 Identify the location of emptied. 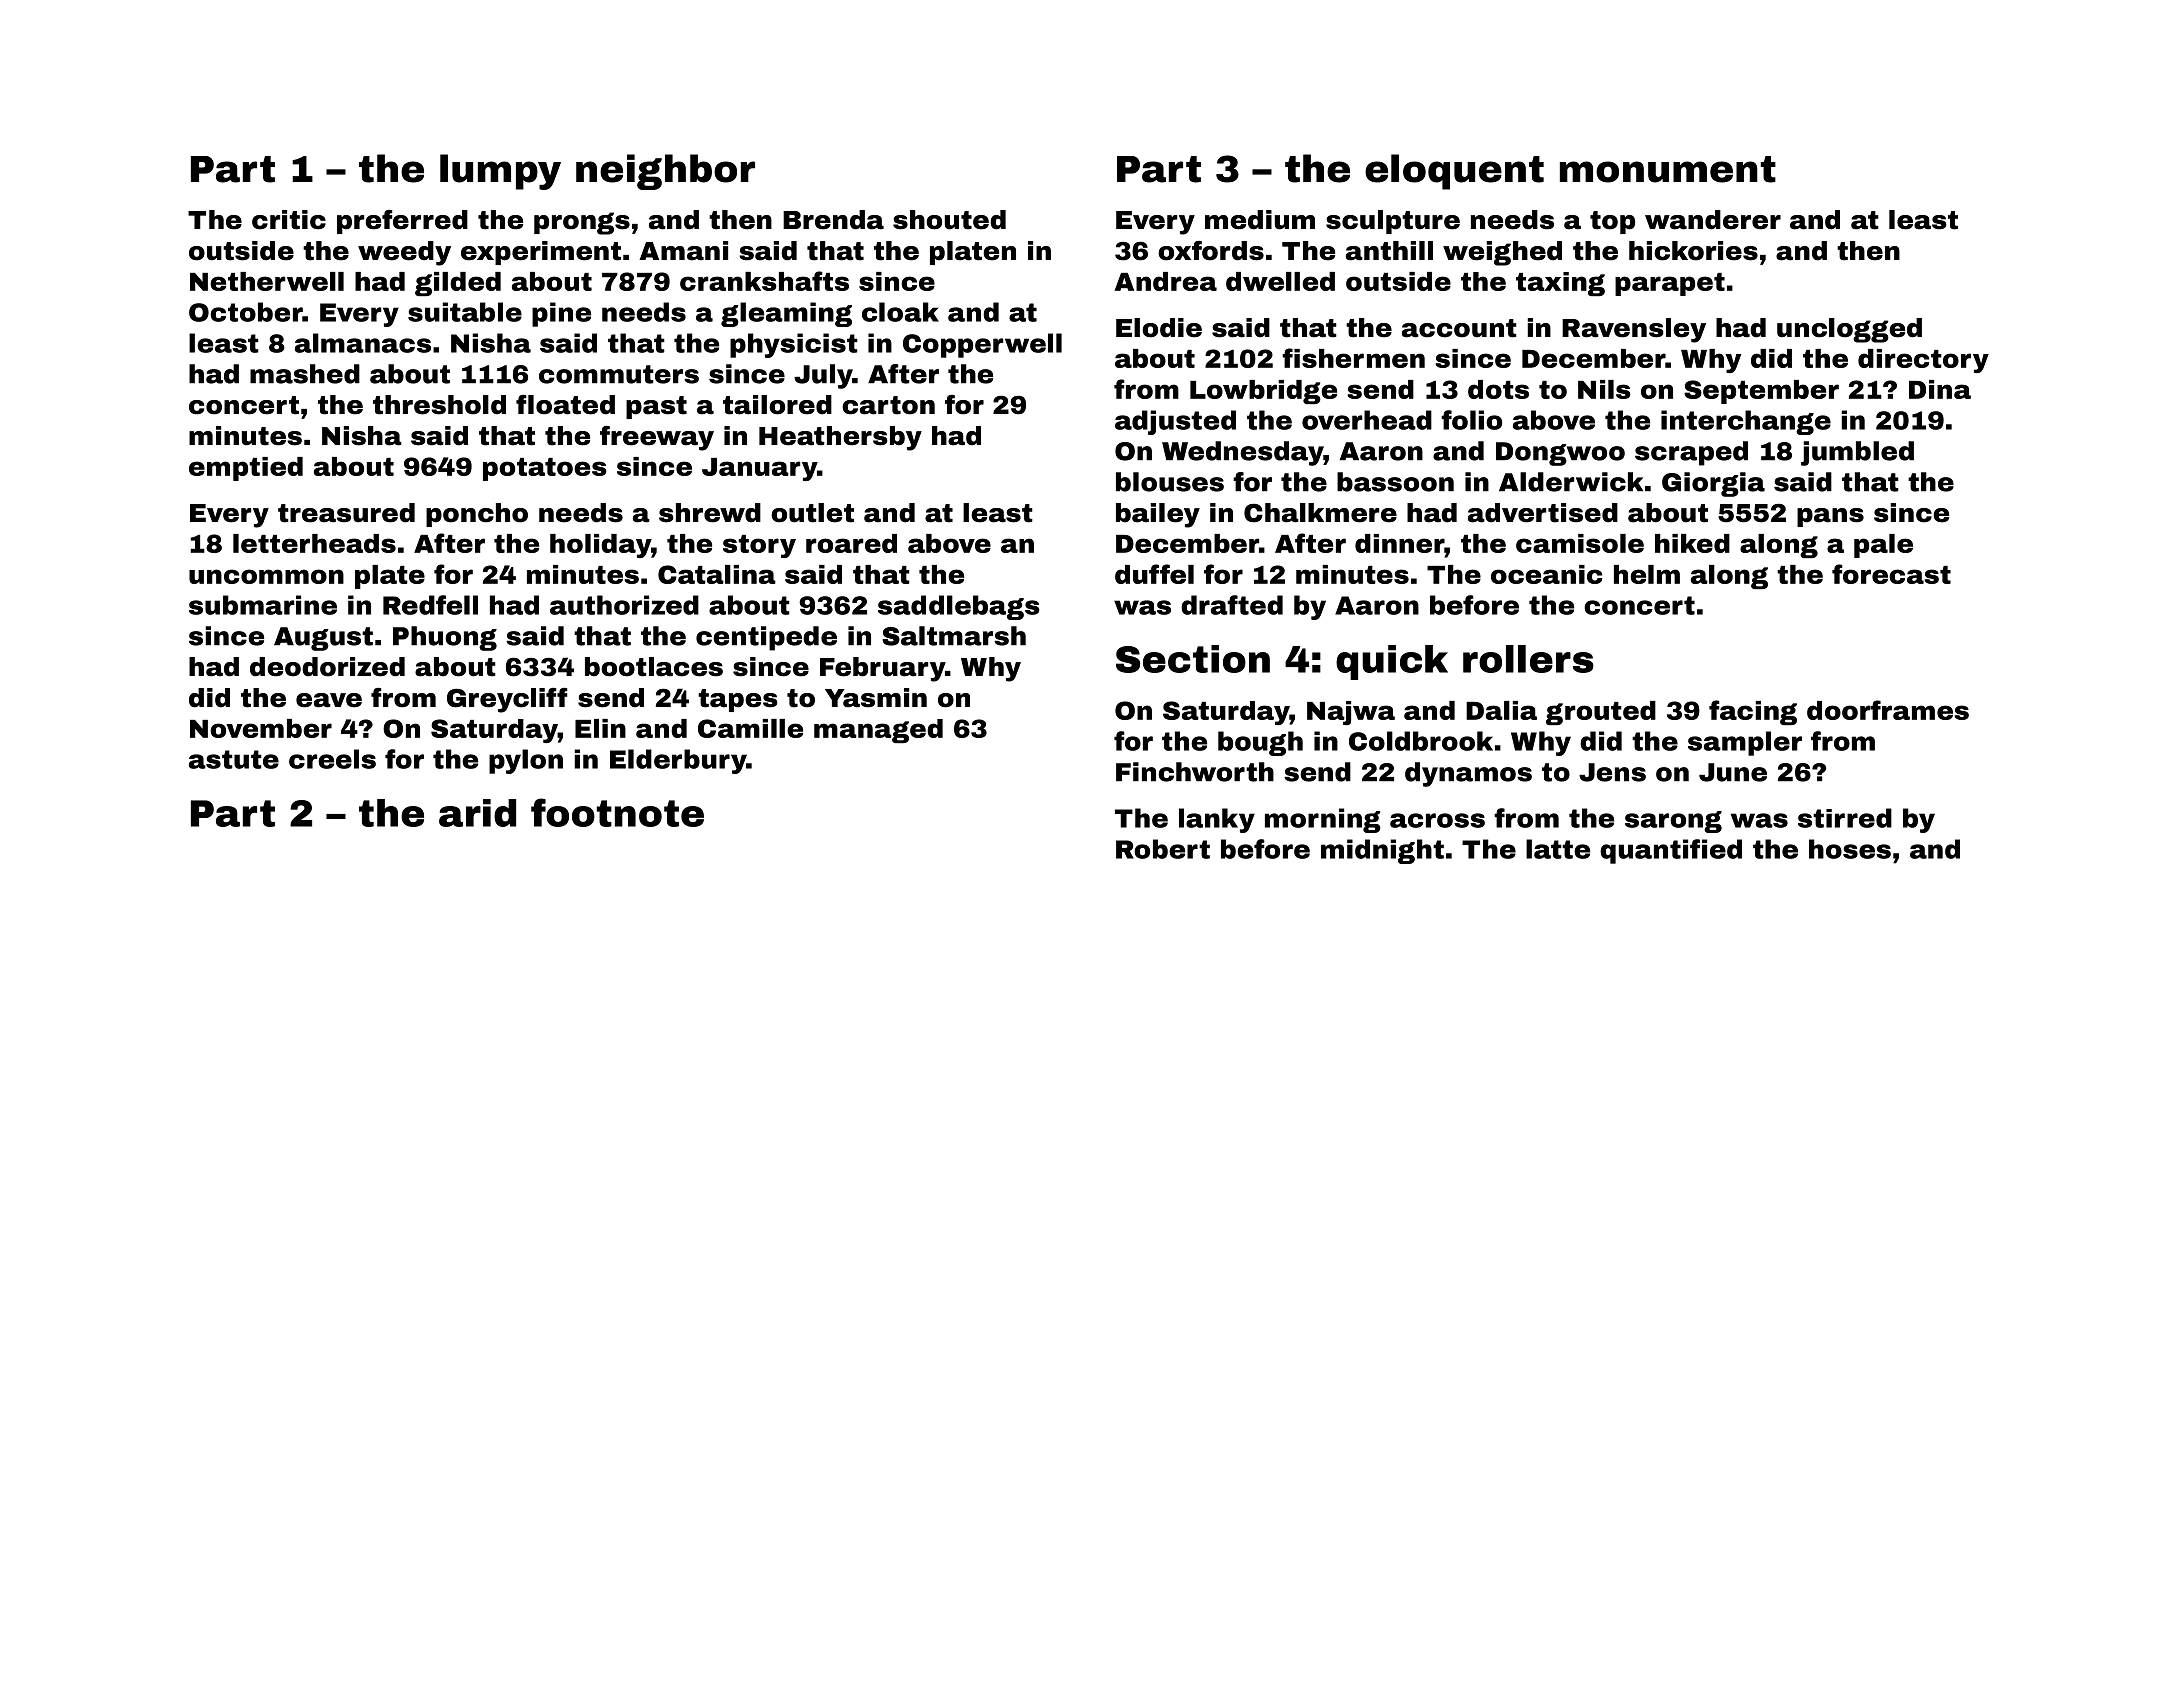
(246, 469).
